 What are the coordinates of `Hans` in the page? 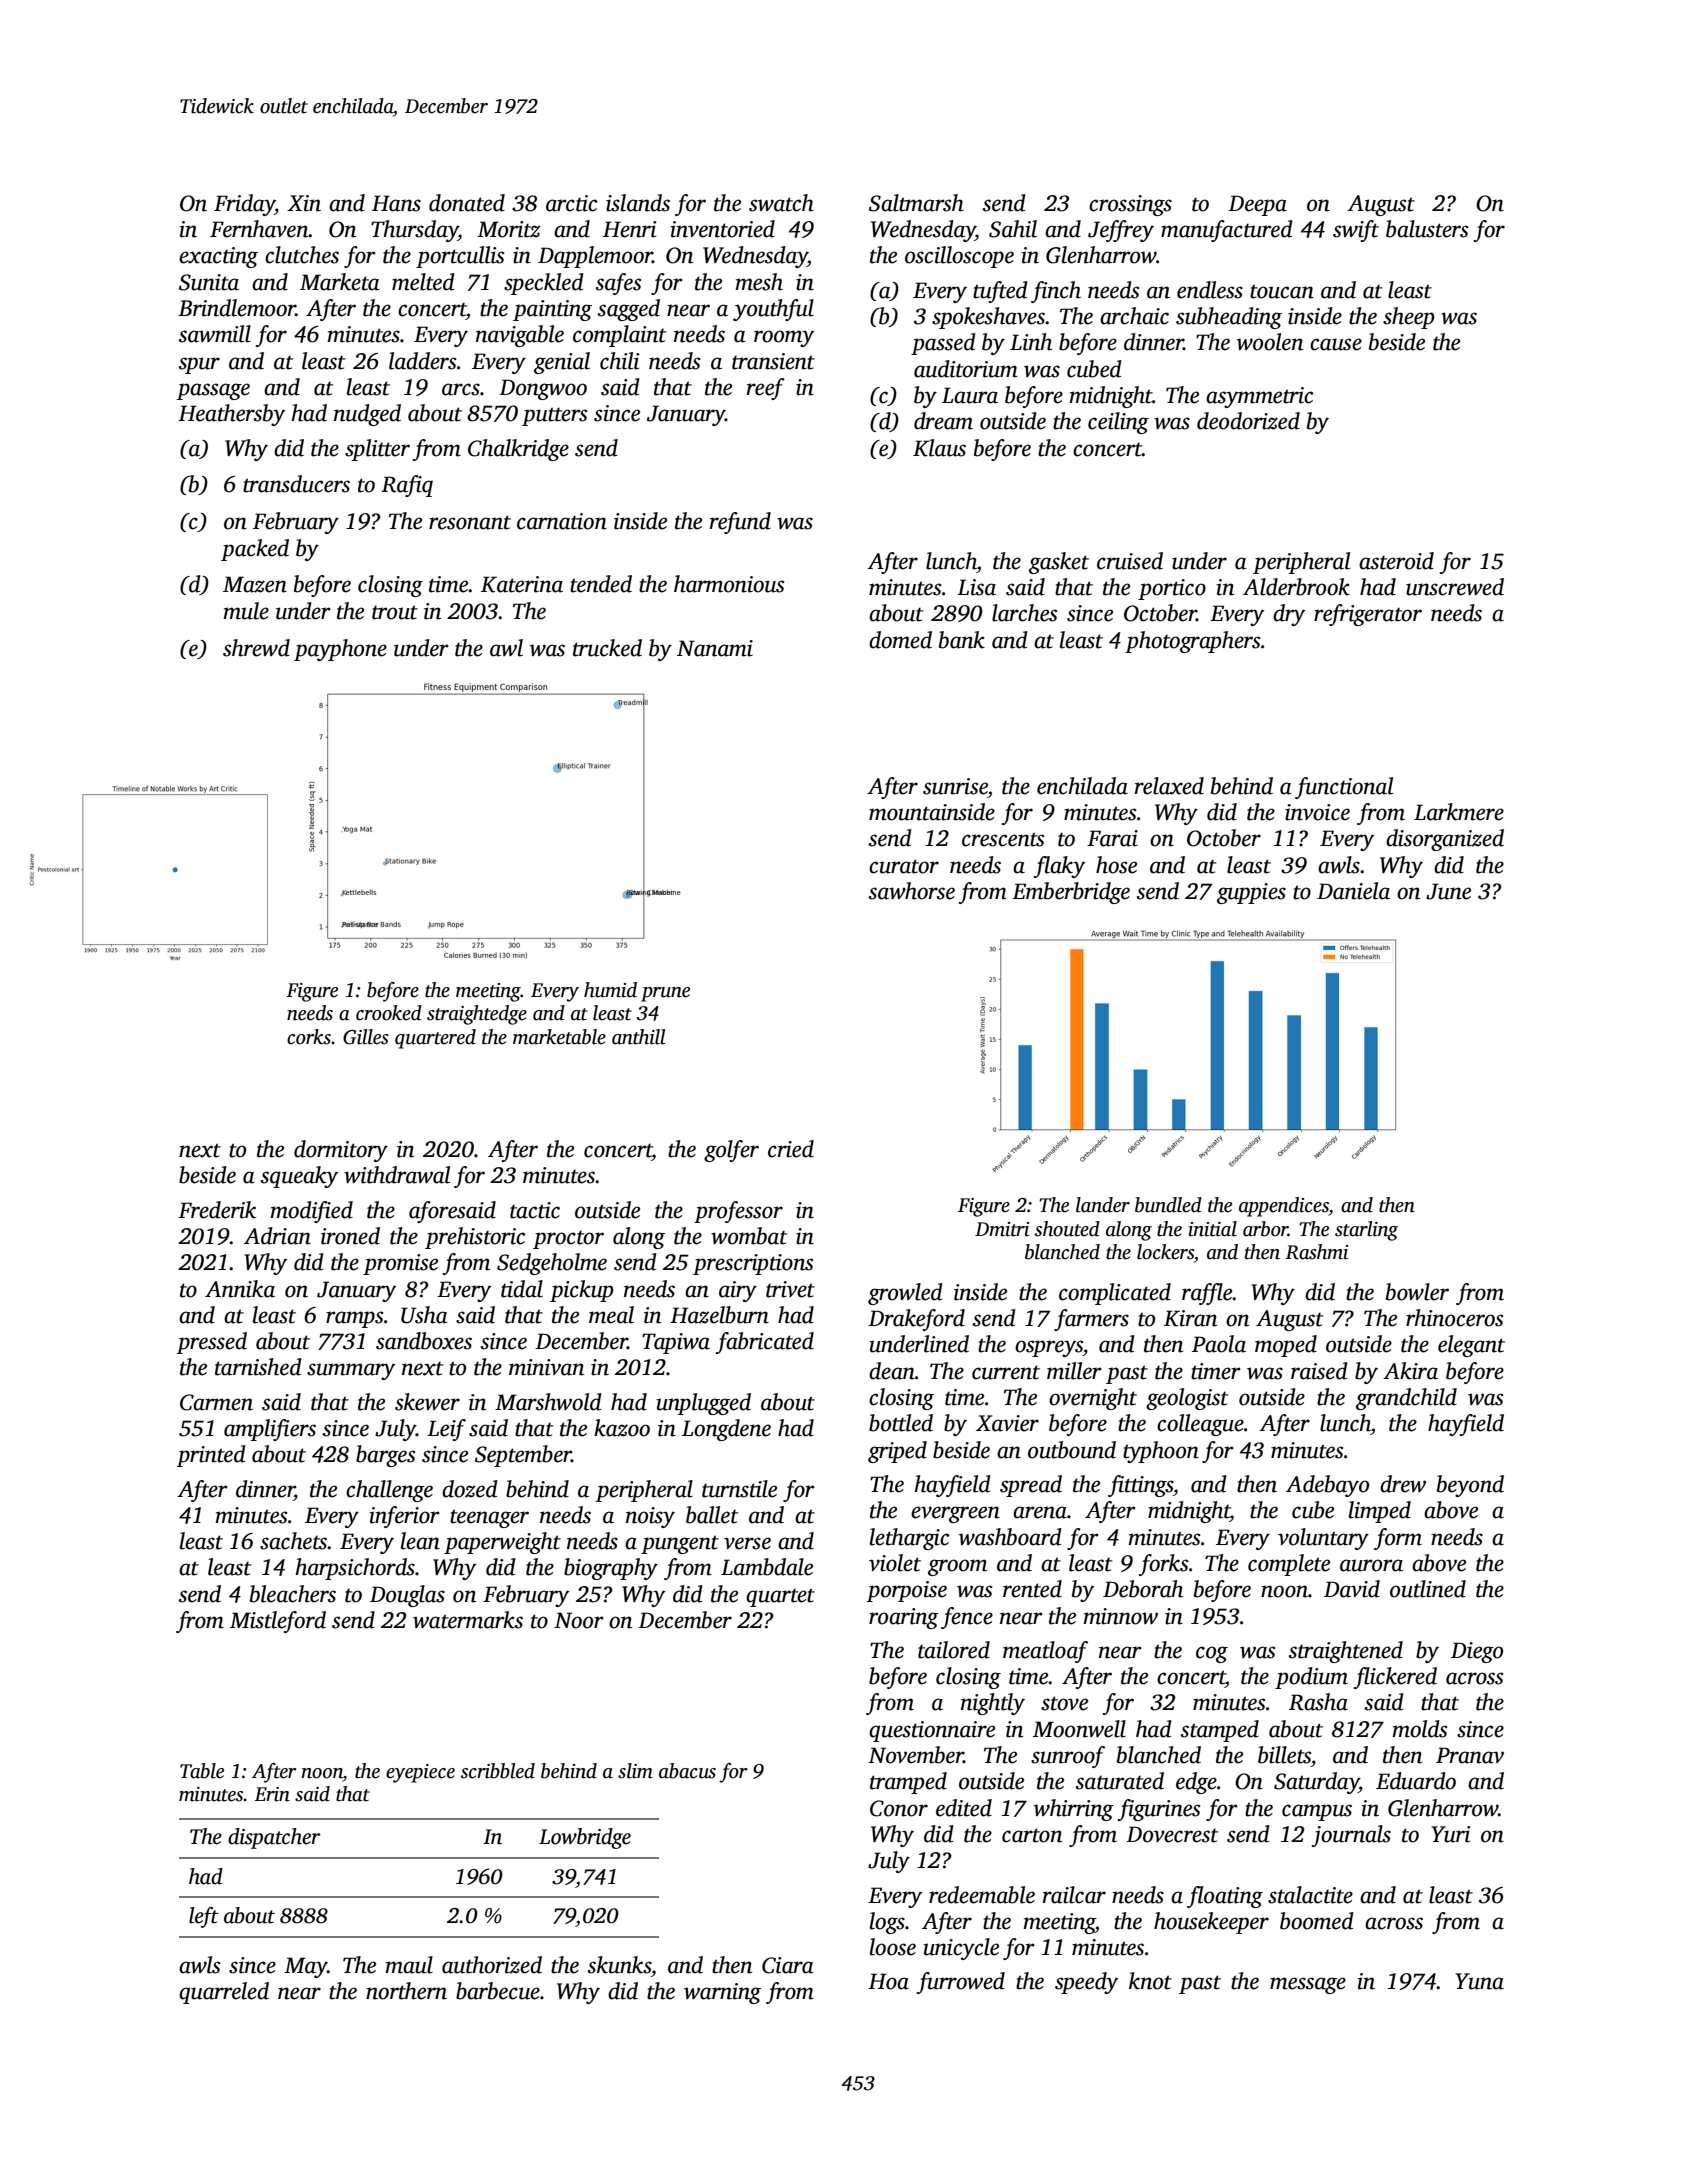 It's located at (396, 203).
